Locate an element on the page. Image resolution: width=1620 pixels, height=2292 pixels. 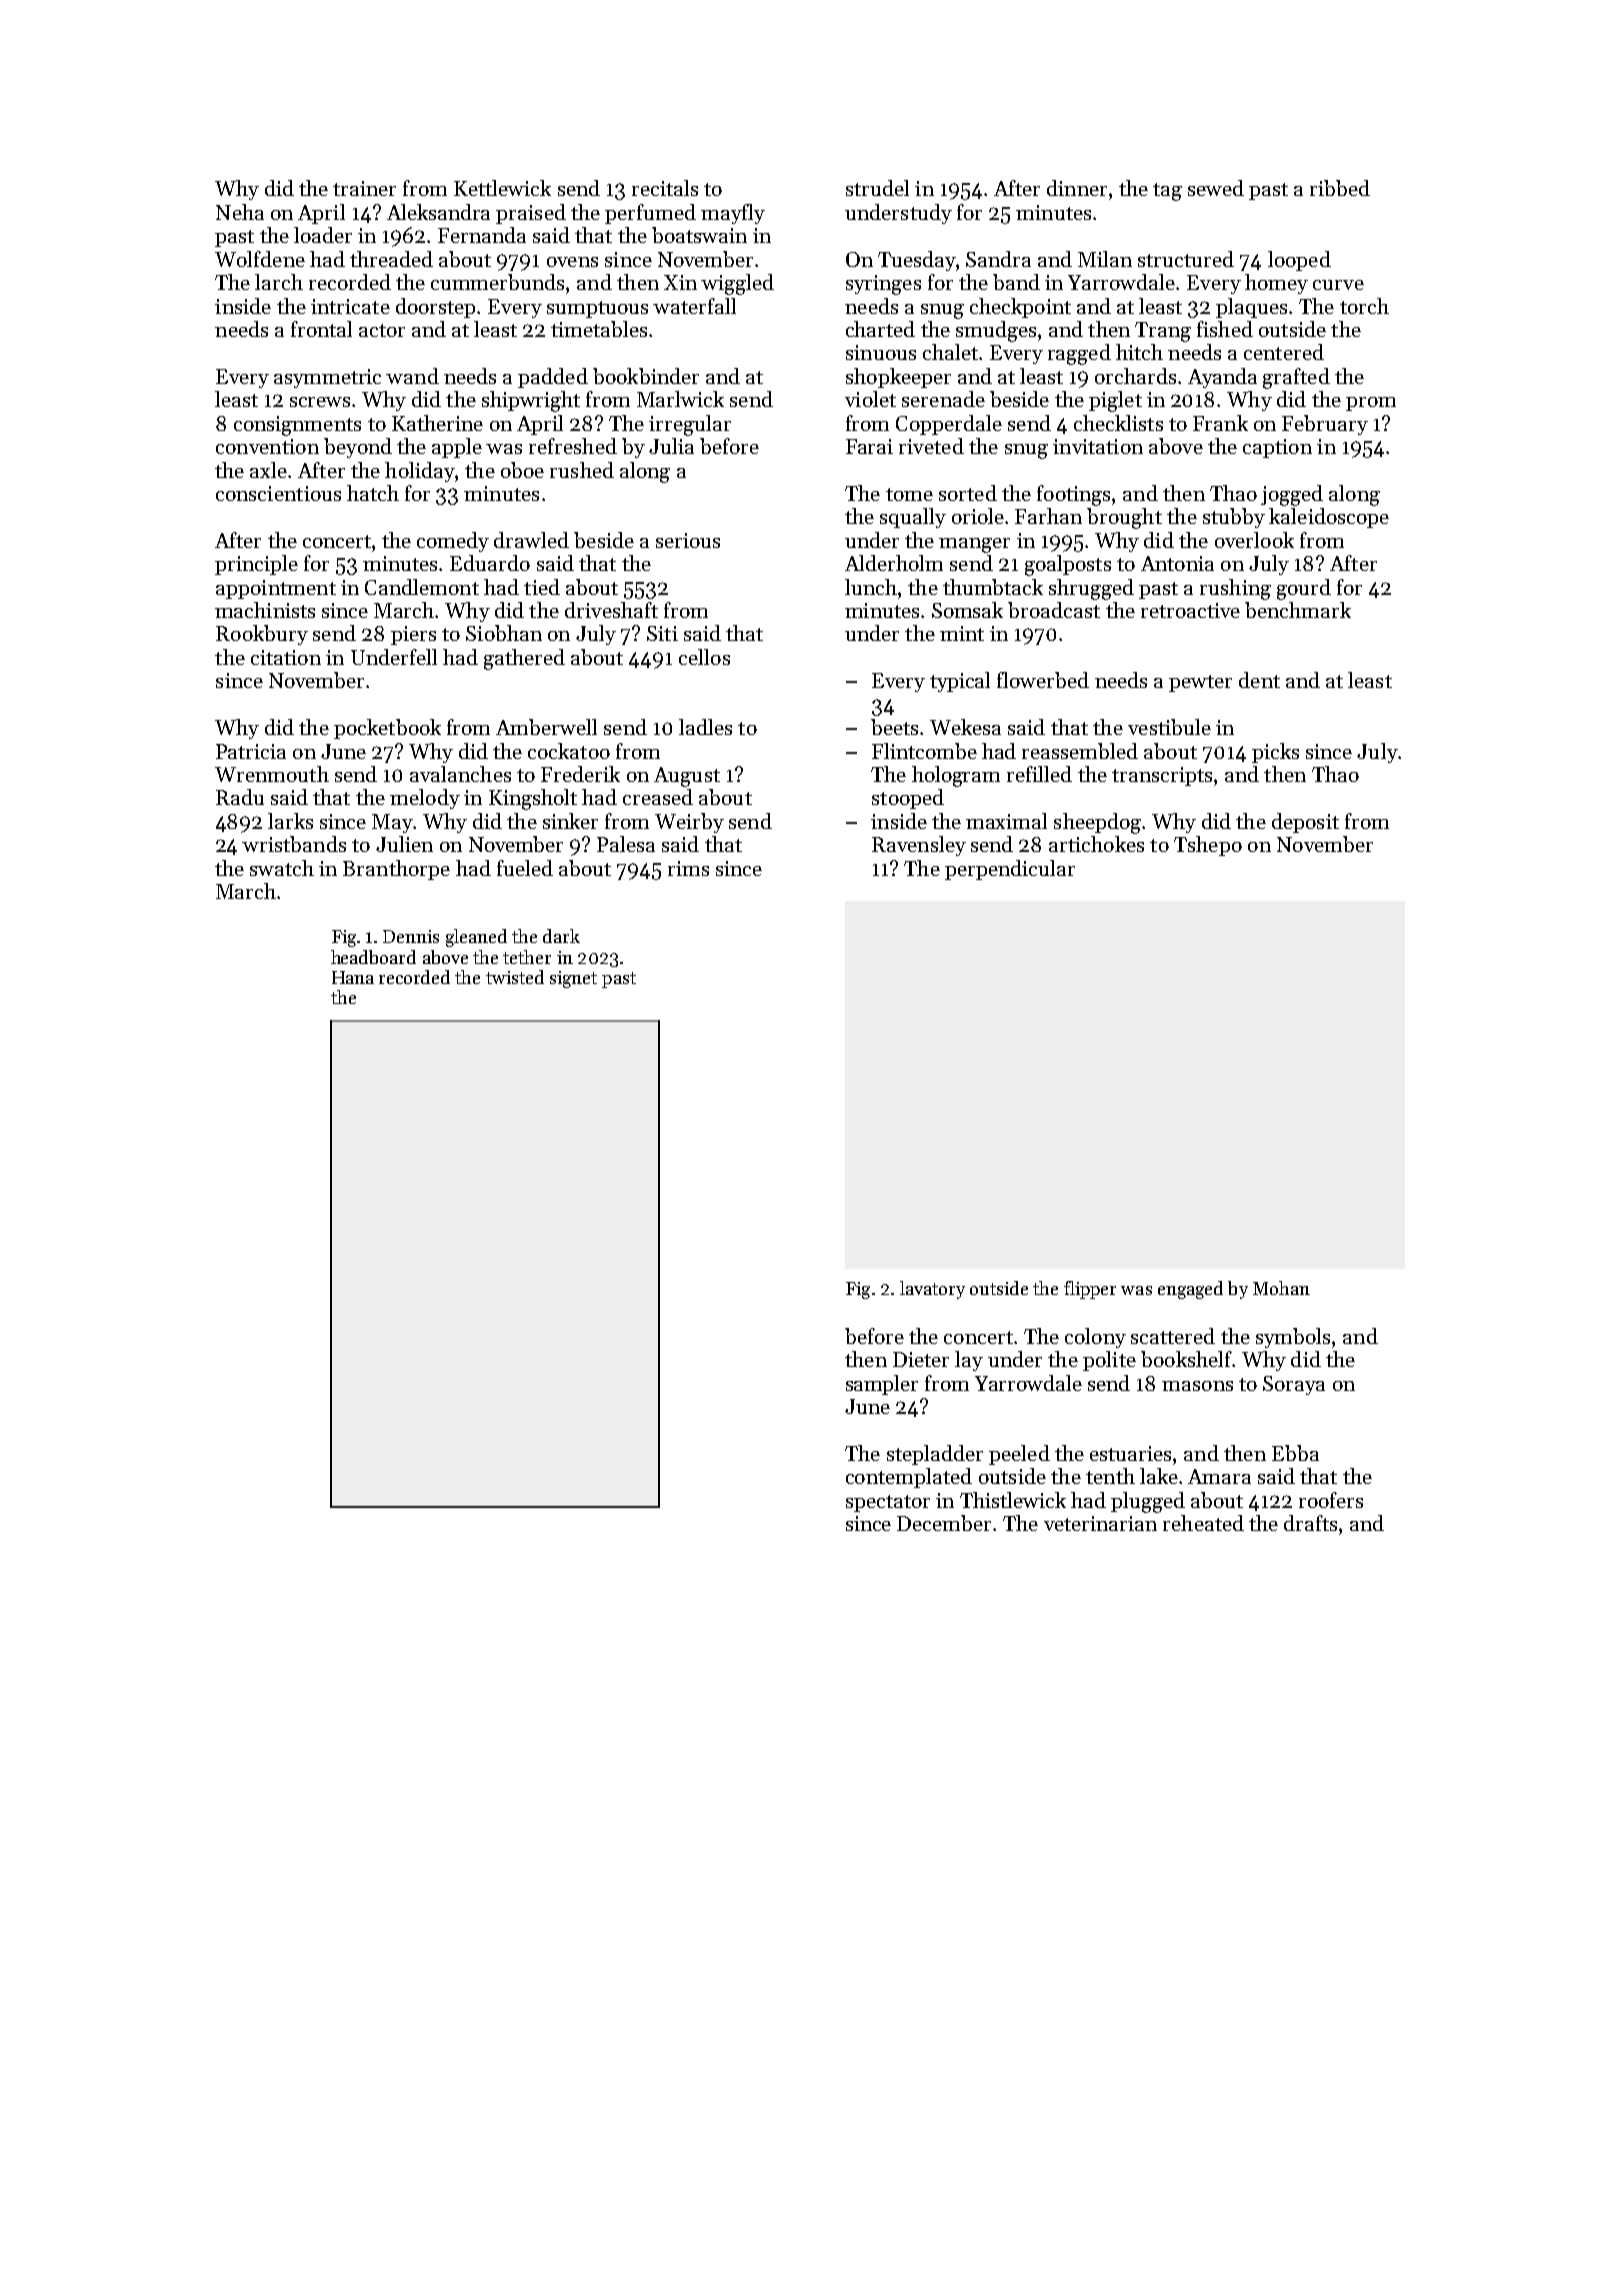
wiggled is located at coordinates (737, 284).
